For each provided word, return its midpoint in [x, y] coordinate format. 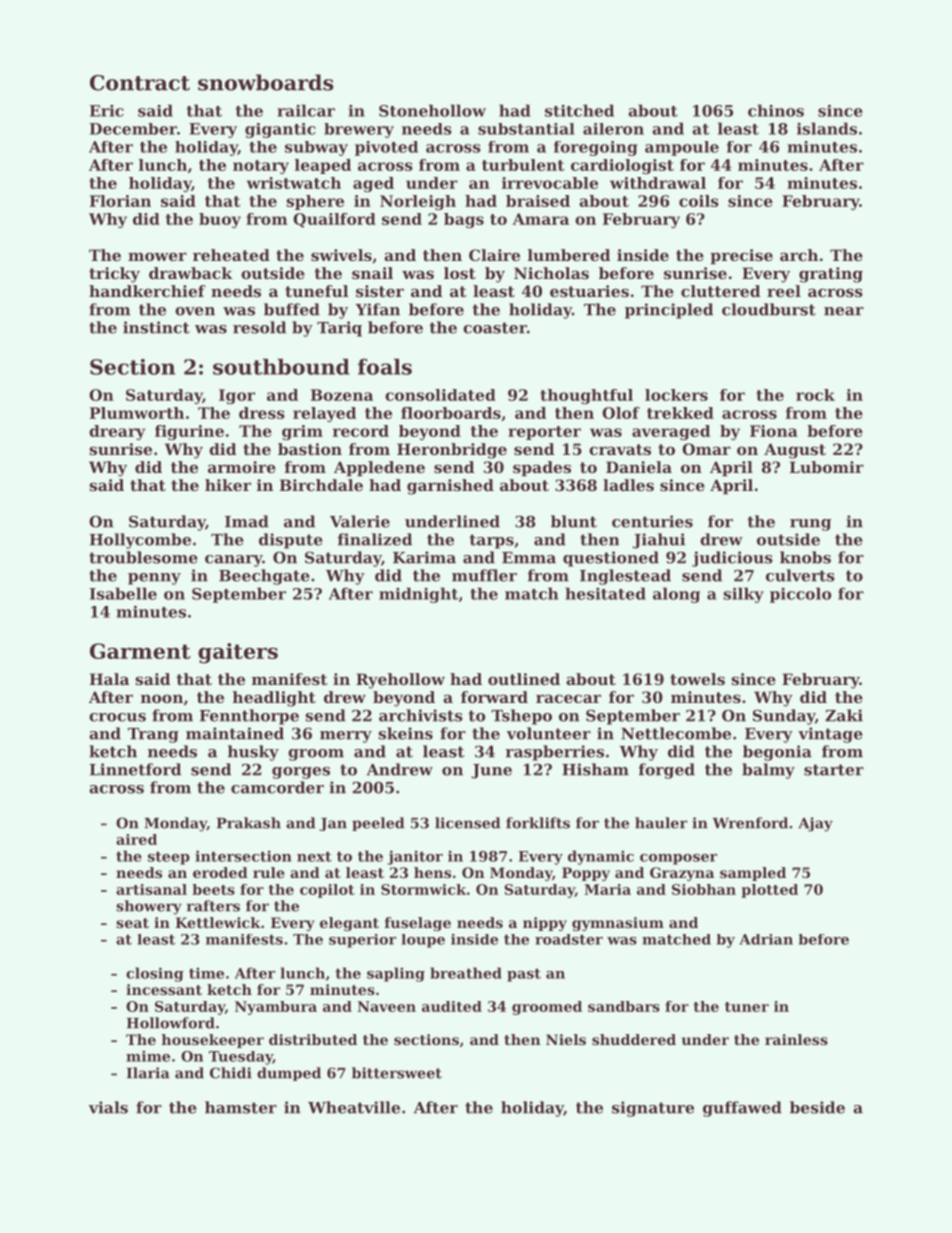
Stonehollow [432, 110]
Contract [140, 83]
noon [162, 698]
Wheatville [354, 1107]
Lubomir [827, 467]
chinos [776, 110]
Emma [529, 558]
